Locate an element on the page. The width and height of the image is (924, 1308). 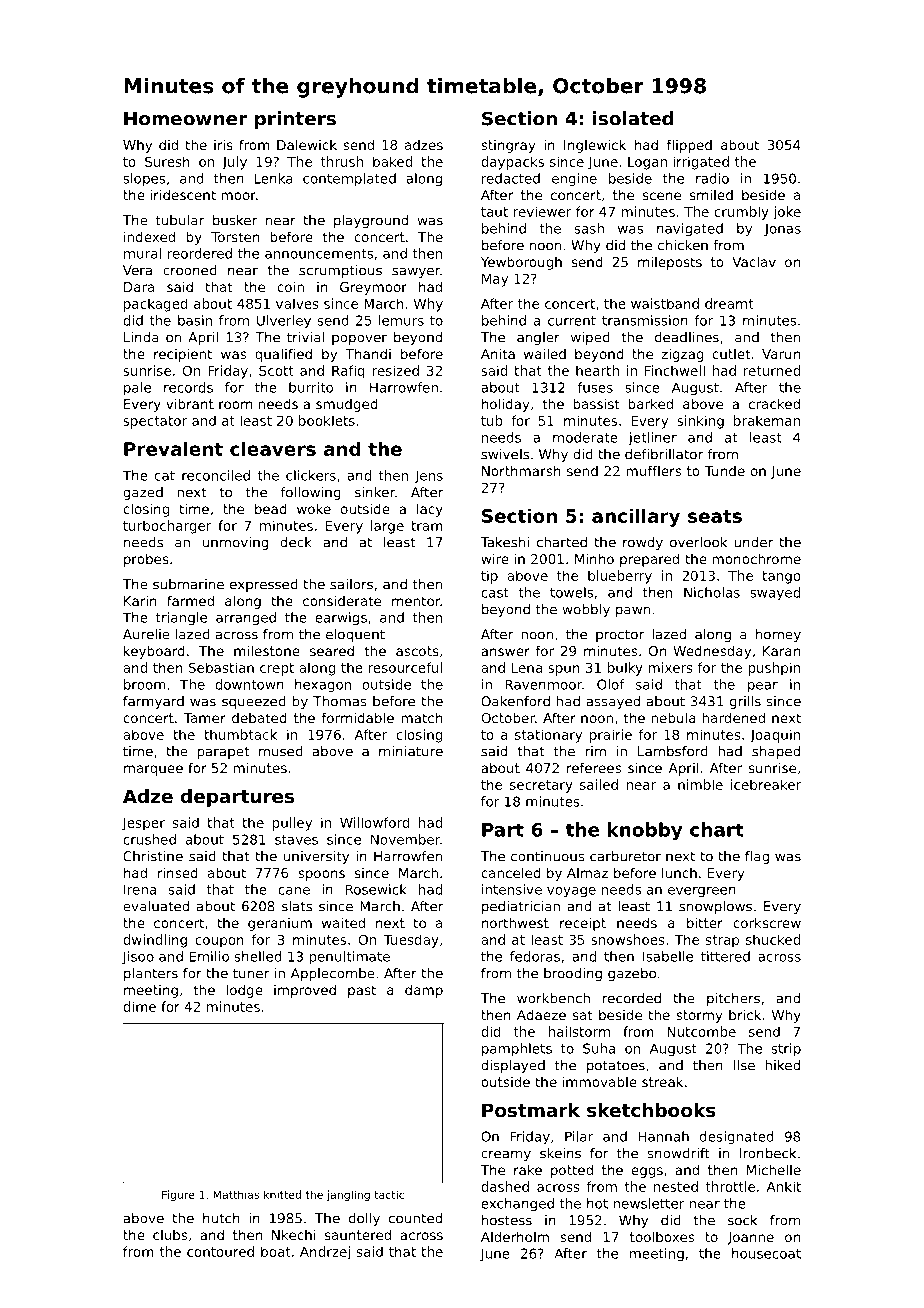
Rosewick is located at coordinates (376, 889).
